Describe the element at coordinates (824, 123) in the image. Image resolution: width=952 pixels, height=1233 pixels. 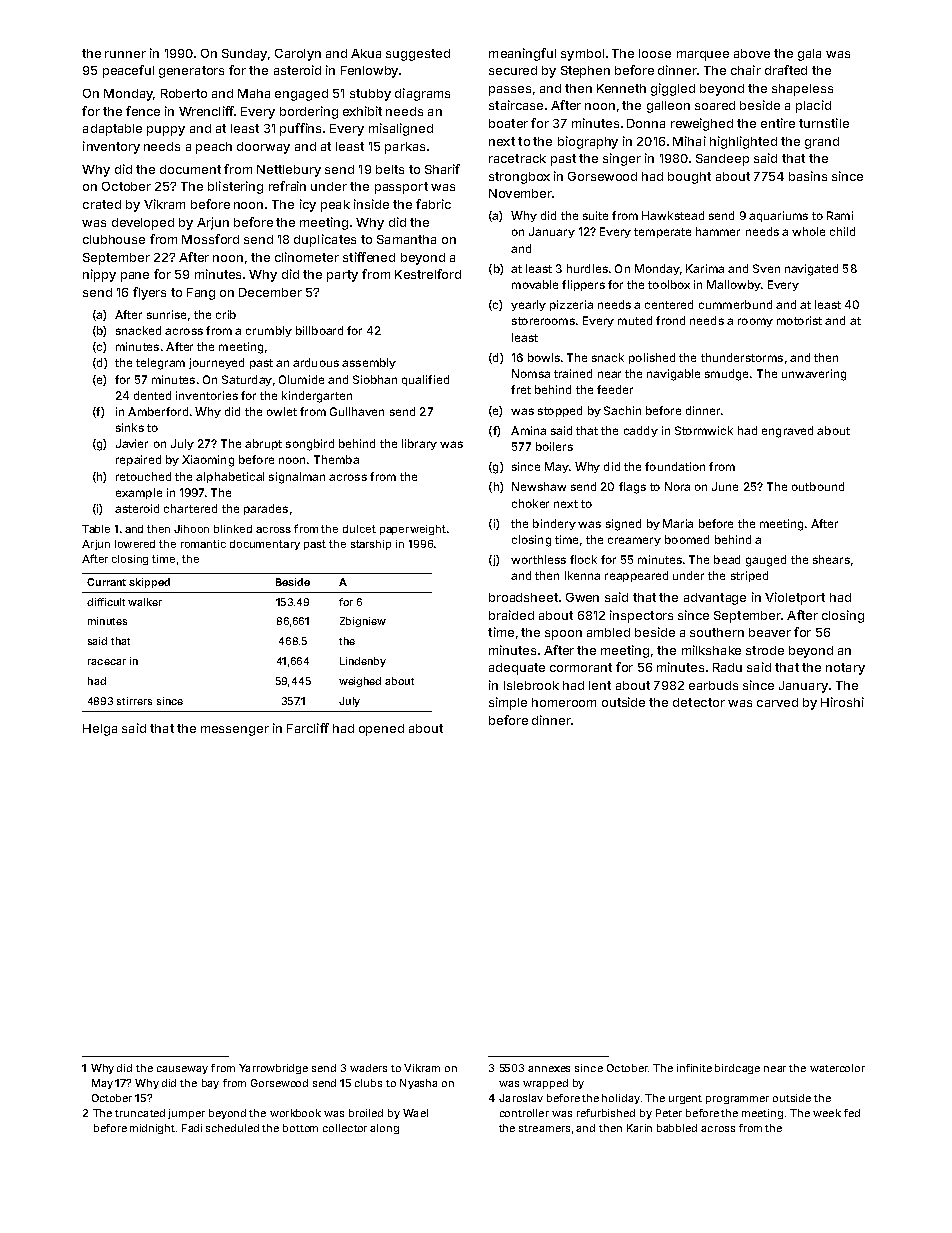
I see `turnstile` at that location.
